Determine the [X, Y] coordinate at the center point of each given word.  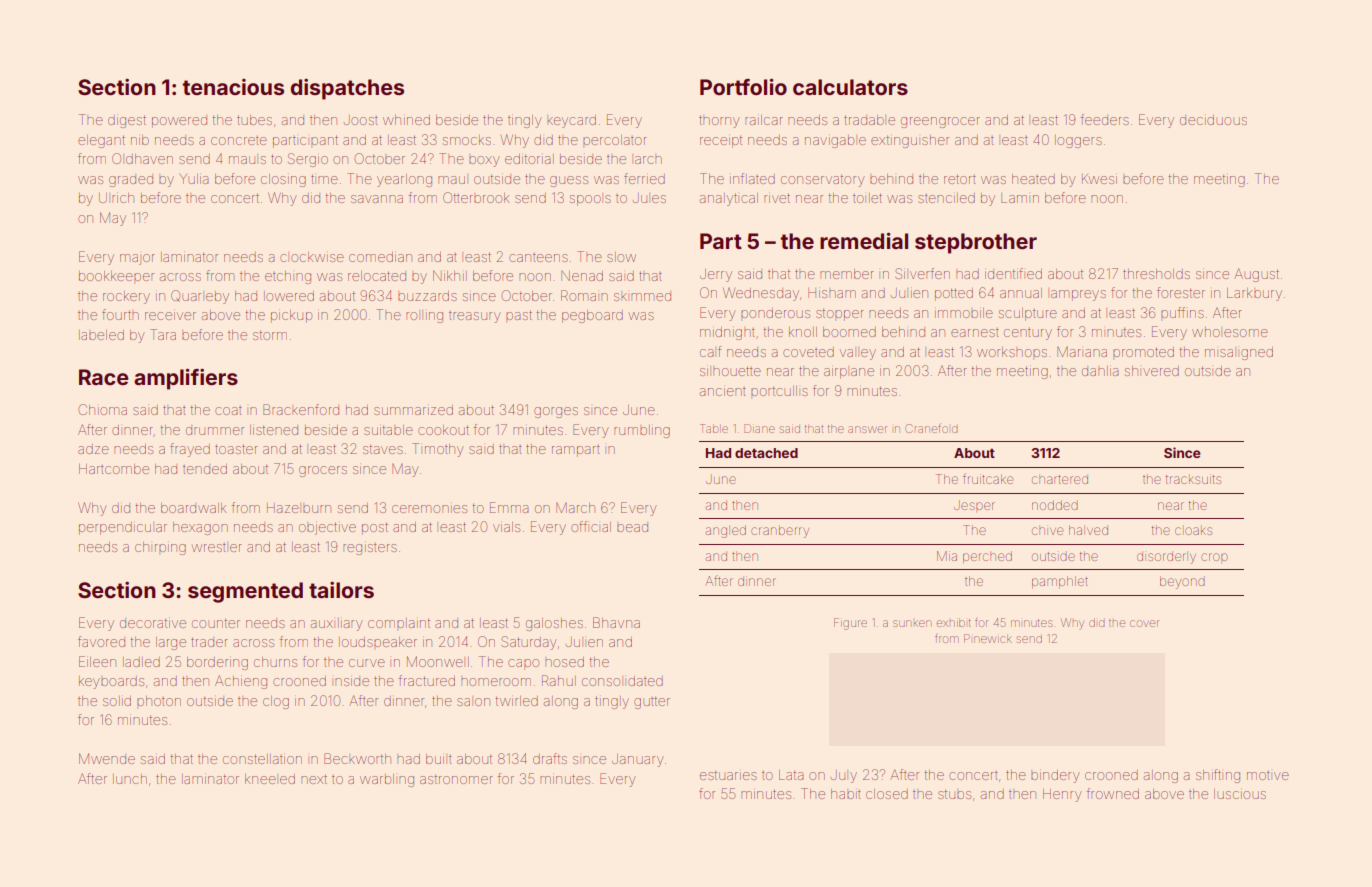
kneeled [270, 779]
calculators [850, 87]
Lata [791, 775]
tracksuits [1193, 479]
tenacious [233, 87]
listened [274, 430]
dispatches [347, 89]
